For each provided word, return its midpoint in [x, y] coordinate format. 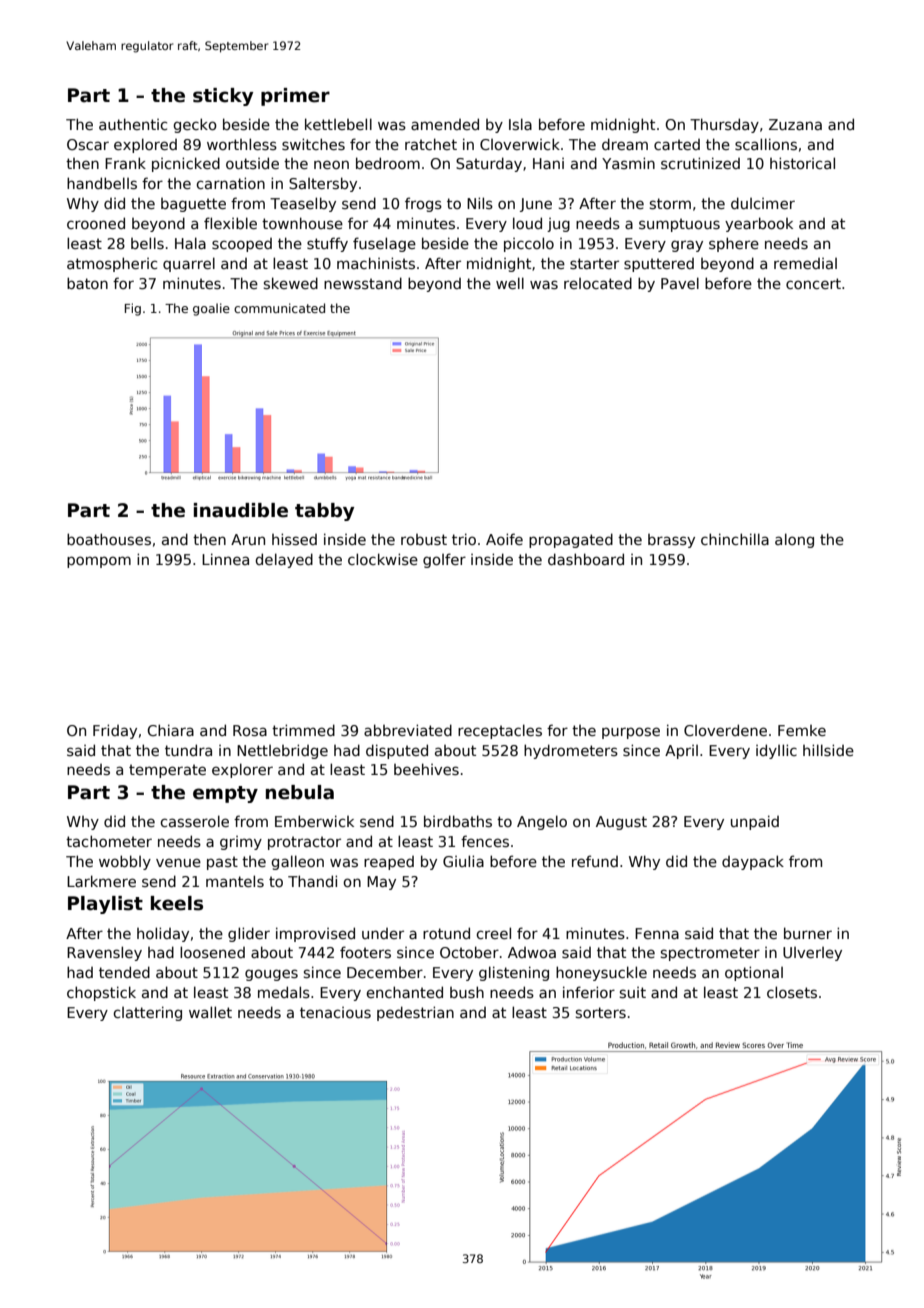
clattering [147, 1013]
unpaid [755, 822]
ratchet [431, 144]
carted [677, 144]
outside [252, 163]
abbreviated [408, 730]
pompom [99, 562]
